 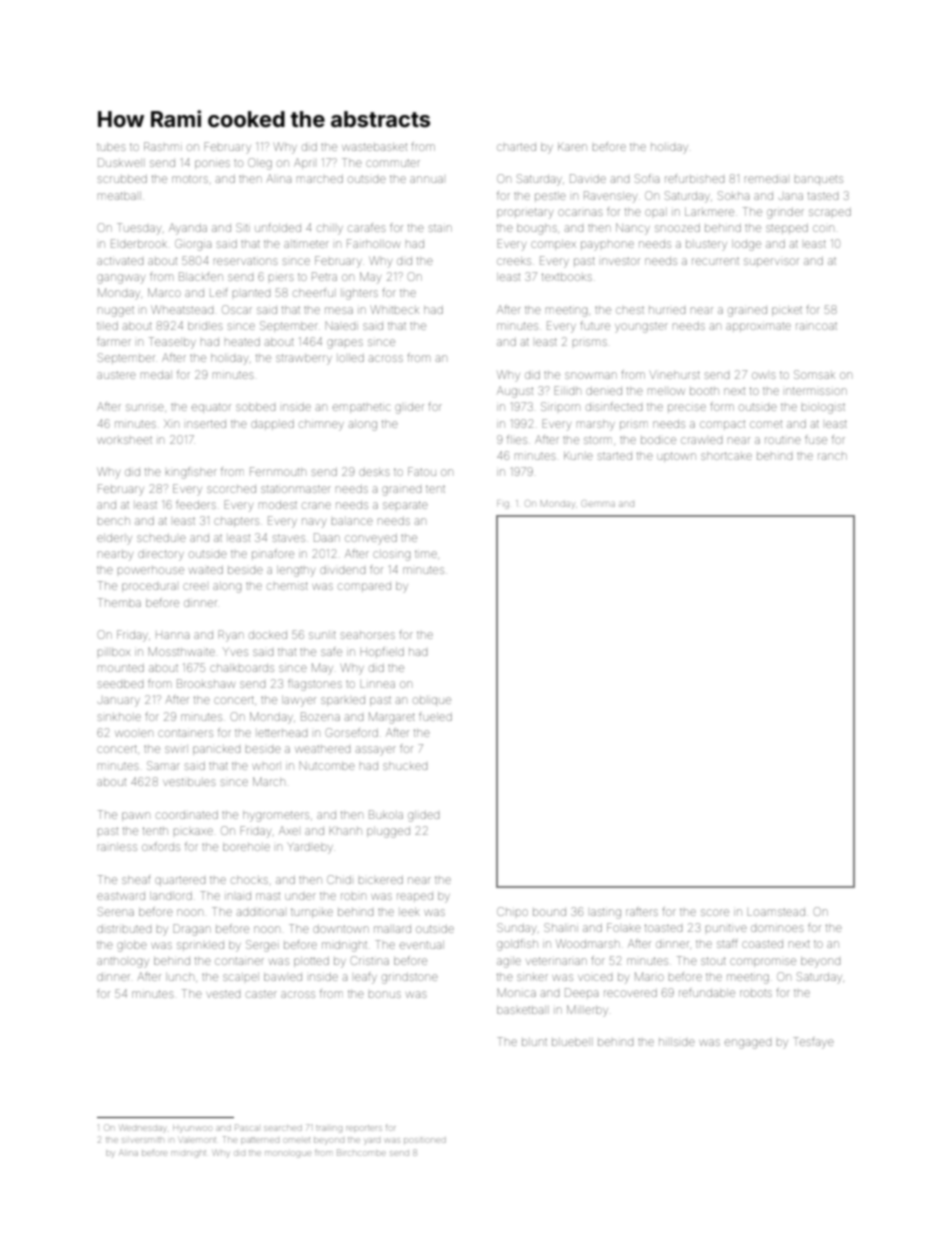 What do you see at coordinates (180, 977) in the screenshot?
I see `lunch` at bounding box center [180, 977].
